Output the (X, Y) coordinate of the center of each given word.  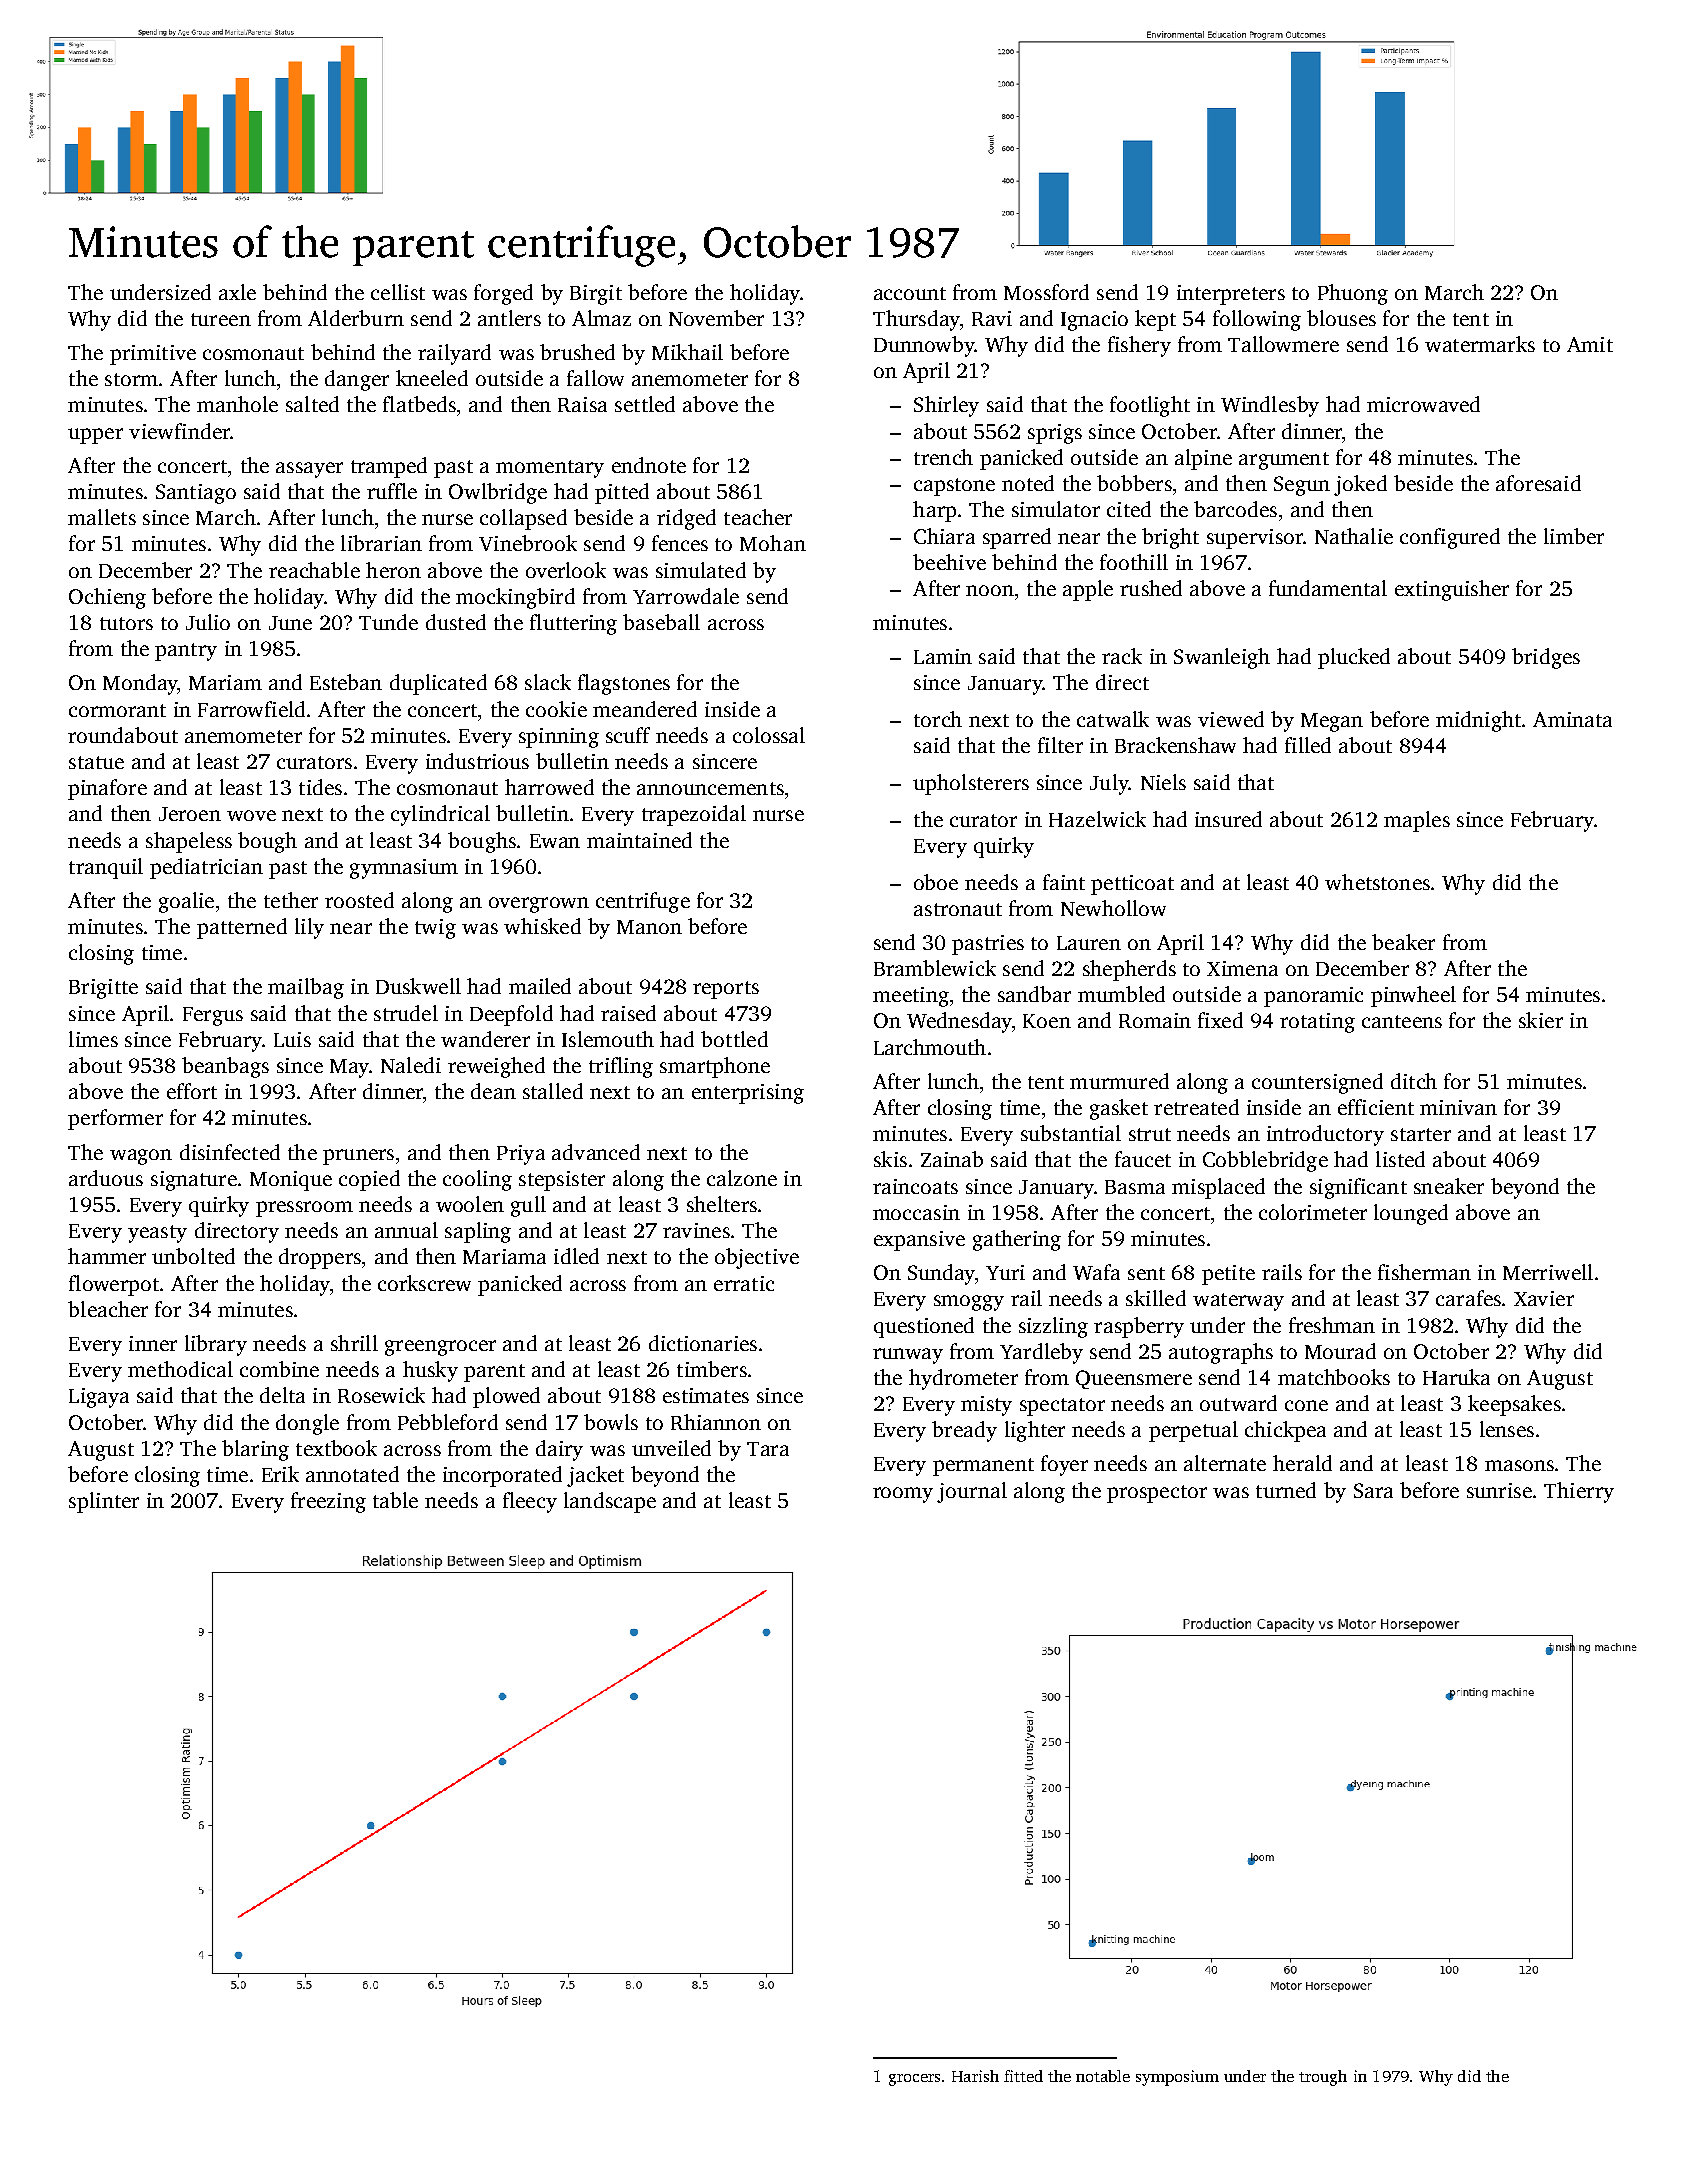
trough (1323, 2078)
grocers (914, 2080)
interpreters (1231, 295)
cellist (398, 292)
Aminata (1572, 719)
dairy (559, 1450)
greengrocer (440, 1348)
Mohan (773, 543)
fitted (1023, 2076)
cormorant (117, 710)
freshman (1332, 1325)
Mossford (1046, 292)
